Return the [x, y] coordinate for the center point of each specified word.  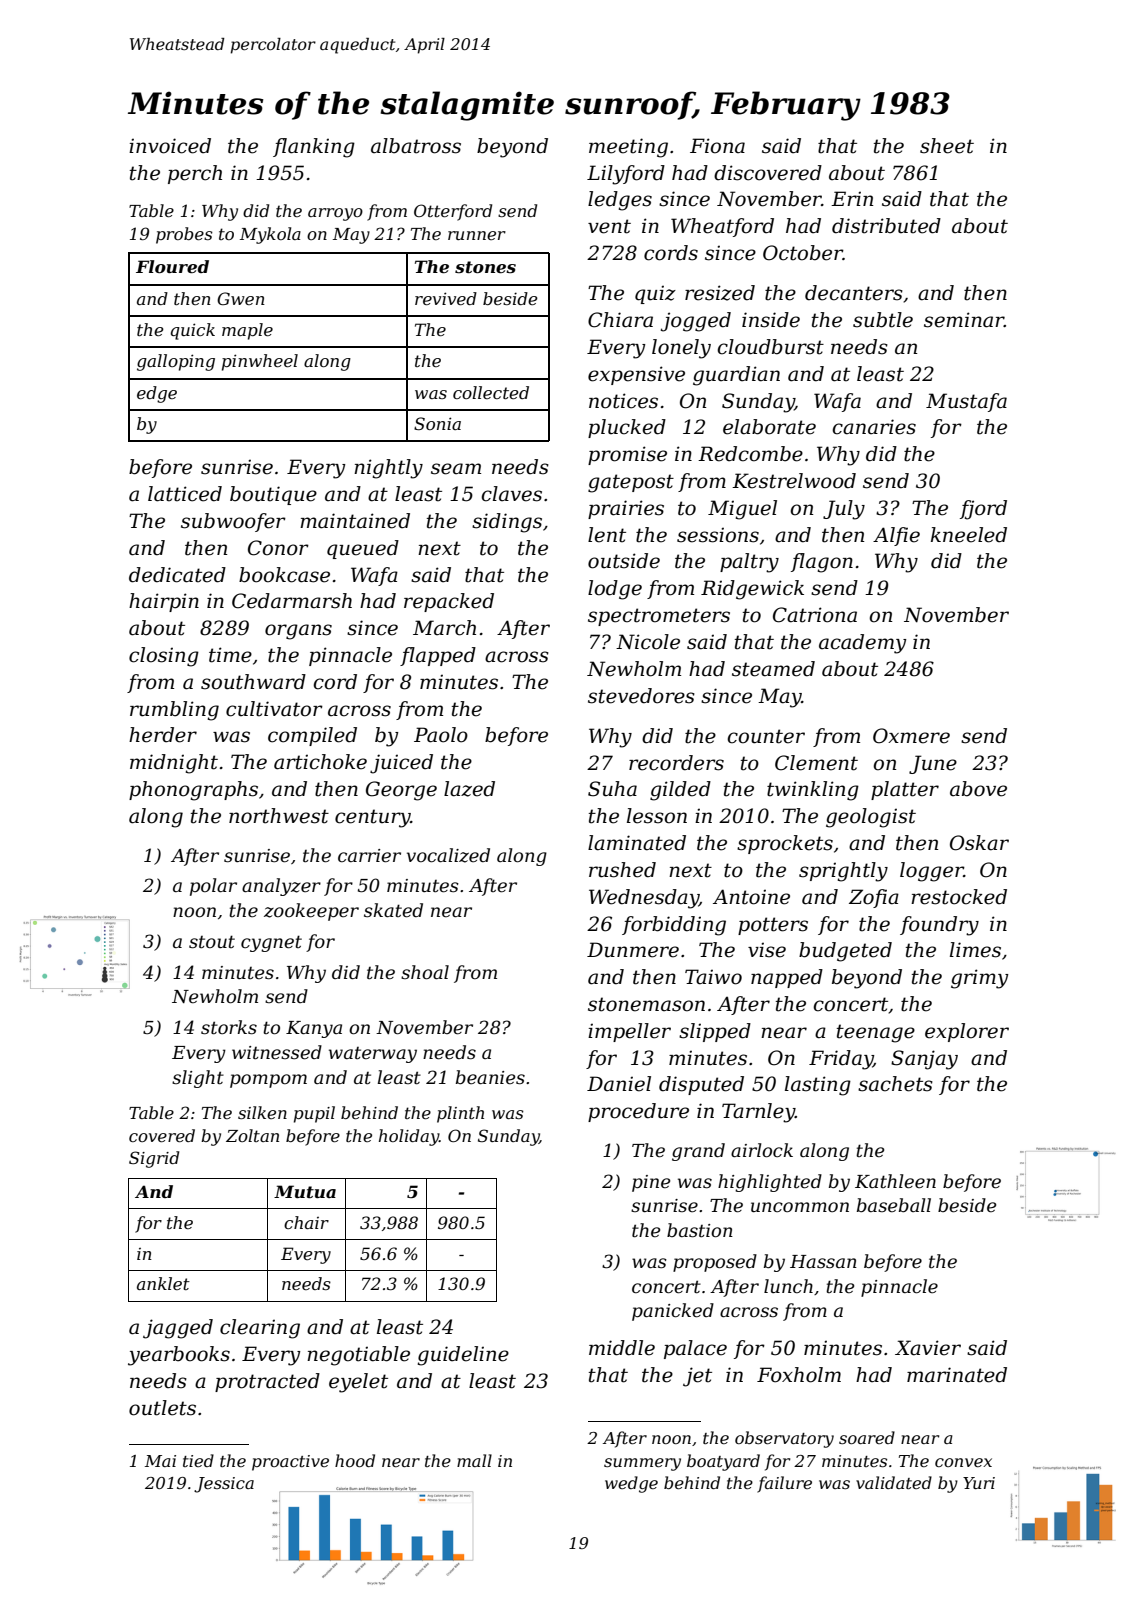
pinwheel [260, 362]
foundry [939, 926]
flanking [314, 148]
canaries [874, 427]
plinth [460, 1114]
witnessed [277, 1052]
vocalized [448, 855]
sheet [947, 146]
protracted [267, 1382]
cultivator [274, 709]
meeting [628, 148]
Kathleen [895, 1181]
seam [456, 469]
